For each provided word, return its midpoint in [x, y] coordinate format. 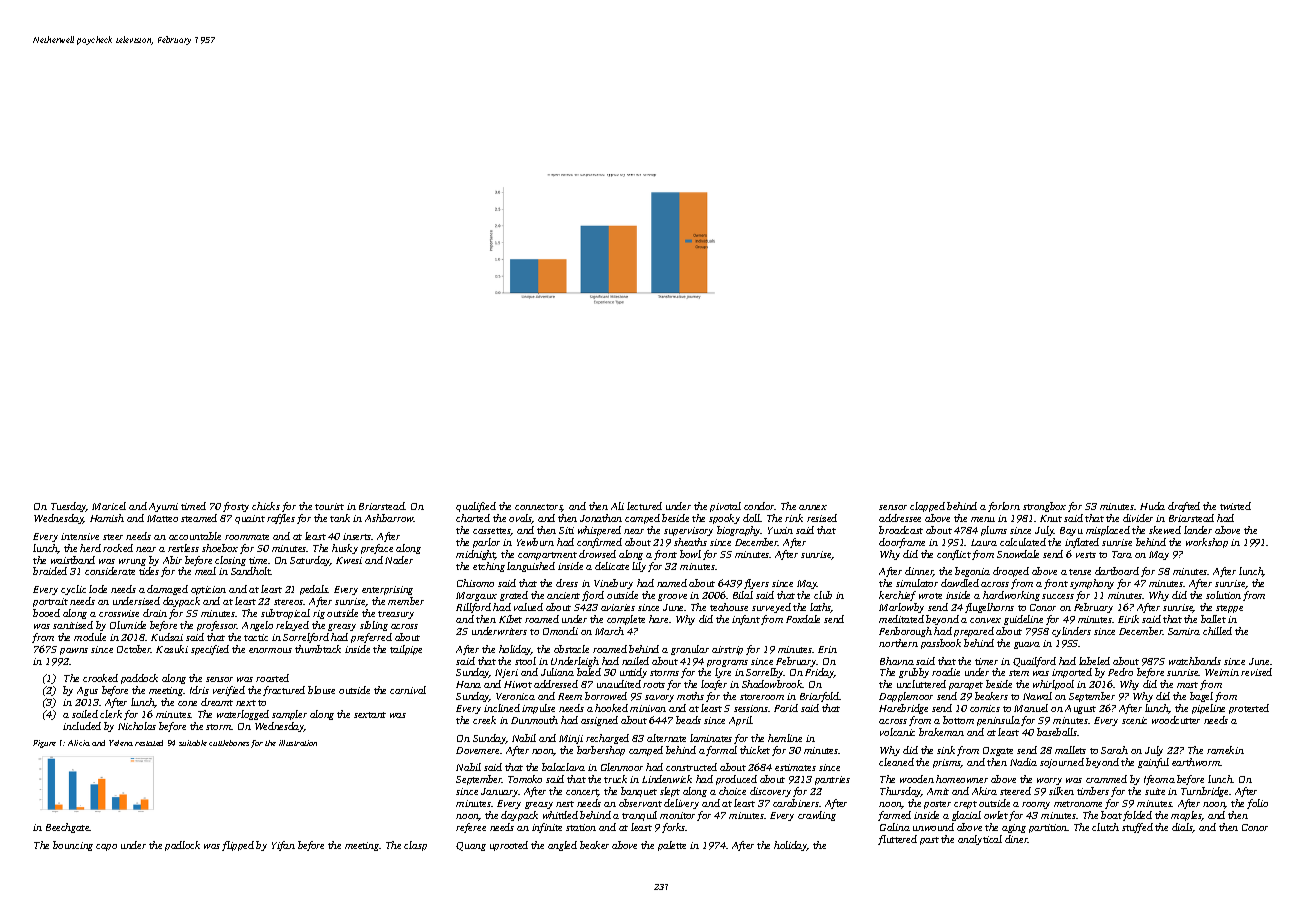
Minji [571, 739]
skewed [1165, 530]
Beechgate [68, 828]
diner [1016, 839]
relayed [292, 626]
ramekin [1225, 750]
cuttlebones [229, 743]
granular [690, 650]
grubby [914, 673]
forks [674, 828]
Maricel [109, 506]
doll [751, 518]
